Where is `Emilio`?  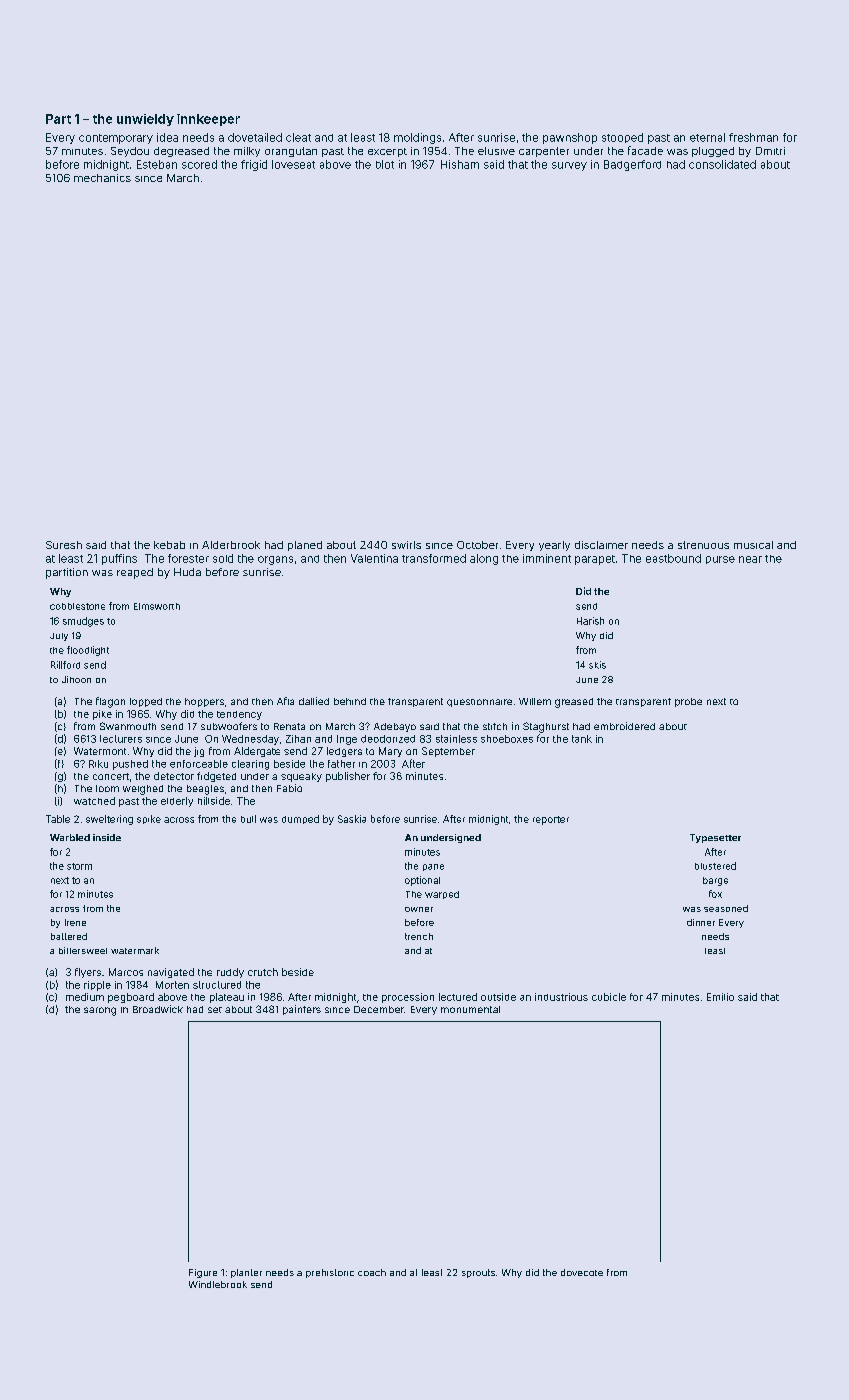
Emilio is located at coordinates (720, 997).
